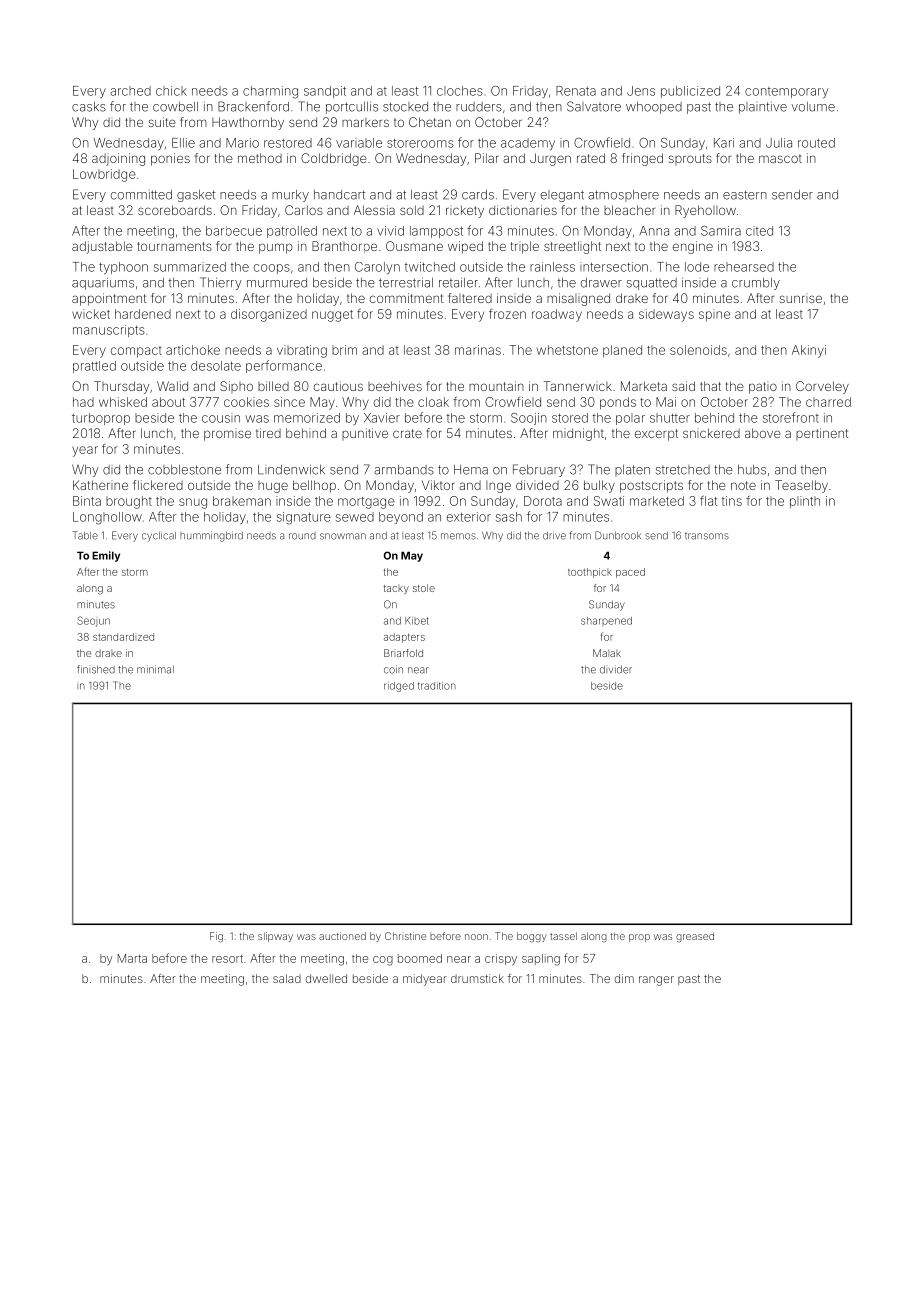 This screenshot has height=1308, width=924. I want to click on Marta, so click(132, 958).
